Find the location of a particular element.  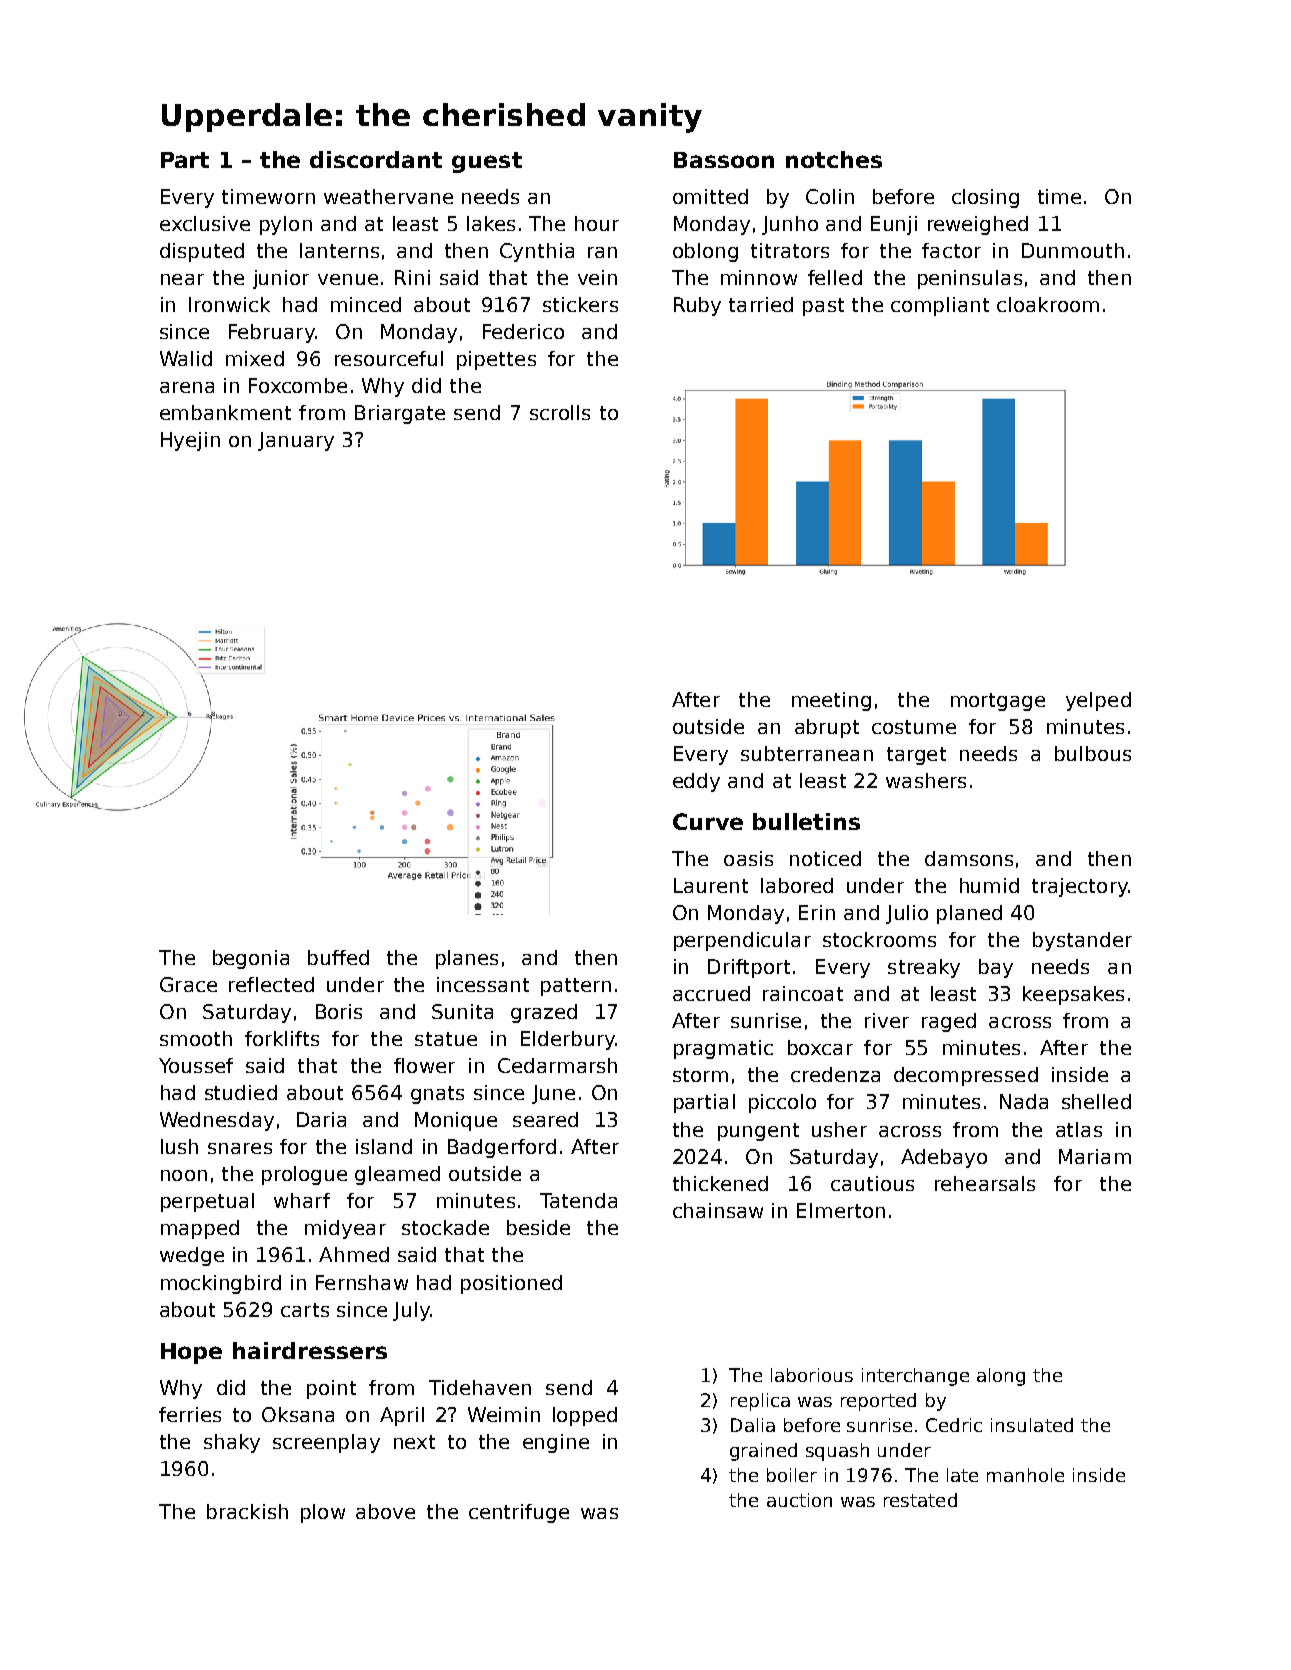

hour is located at coordinates (597, 223).
